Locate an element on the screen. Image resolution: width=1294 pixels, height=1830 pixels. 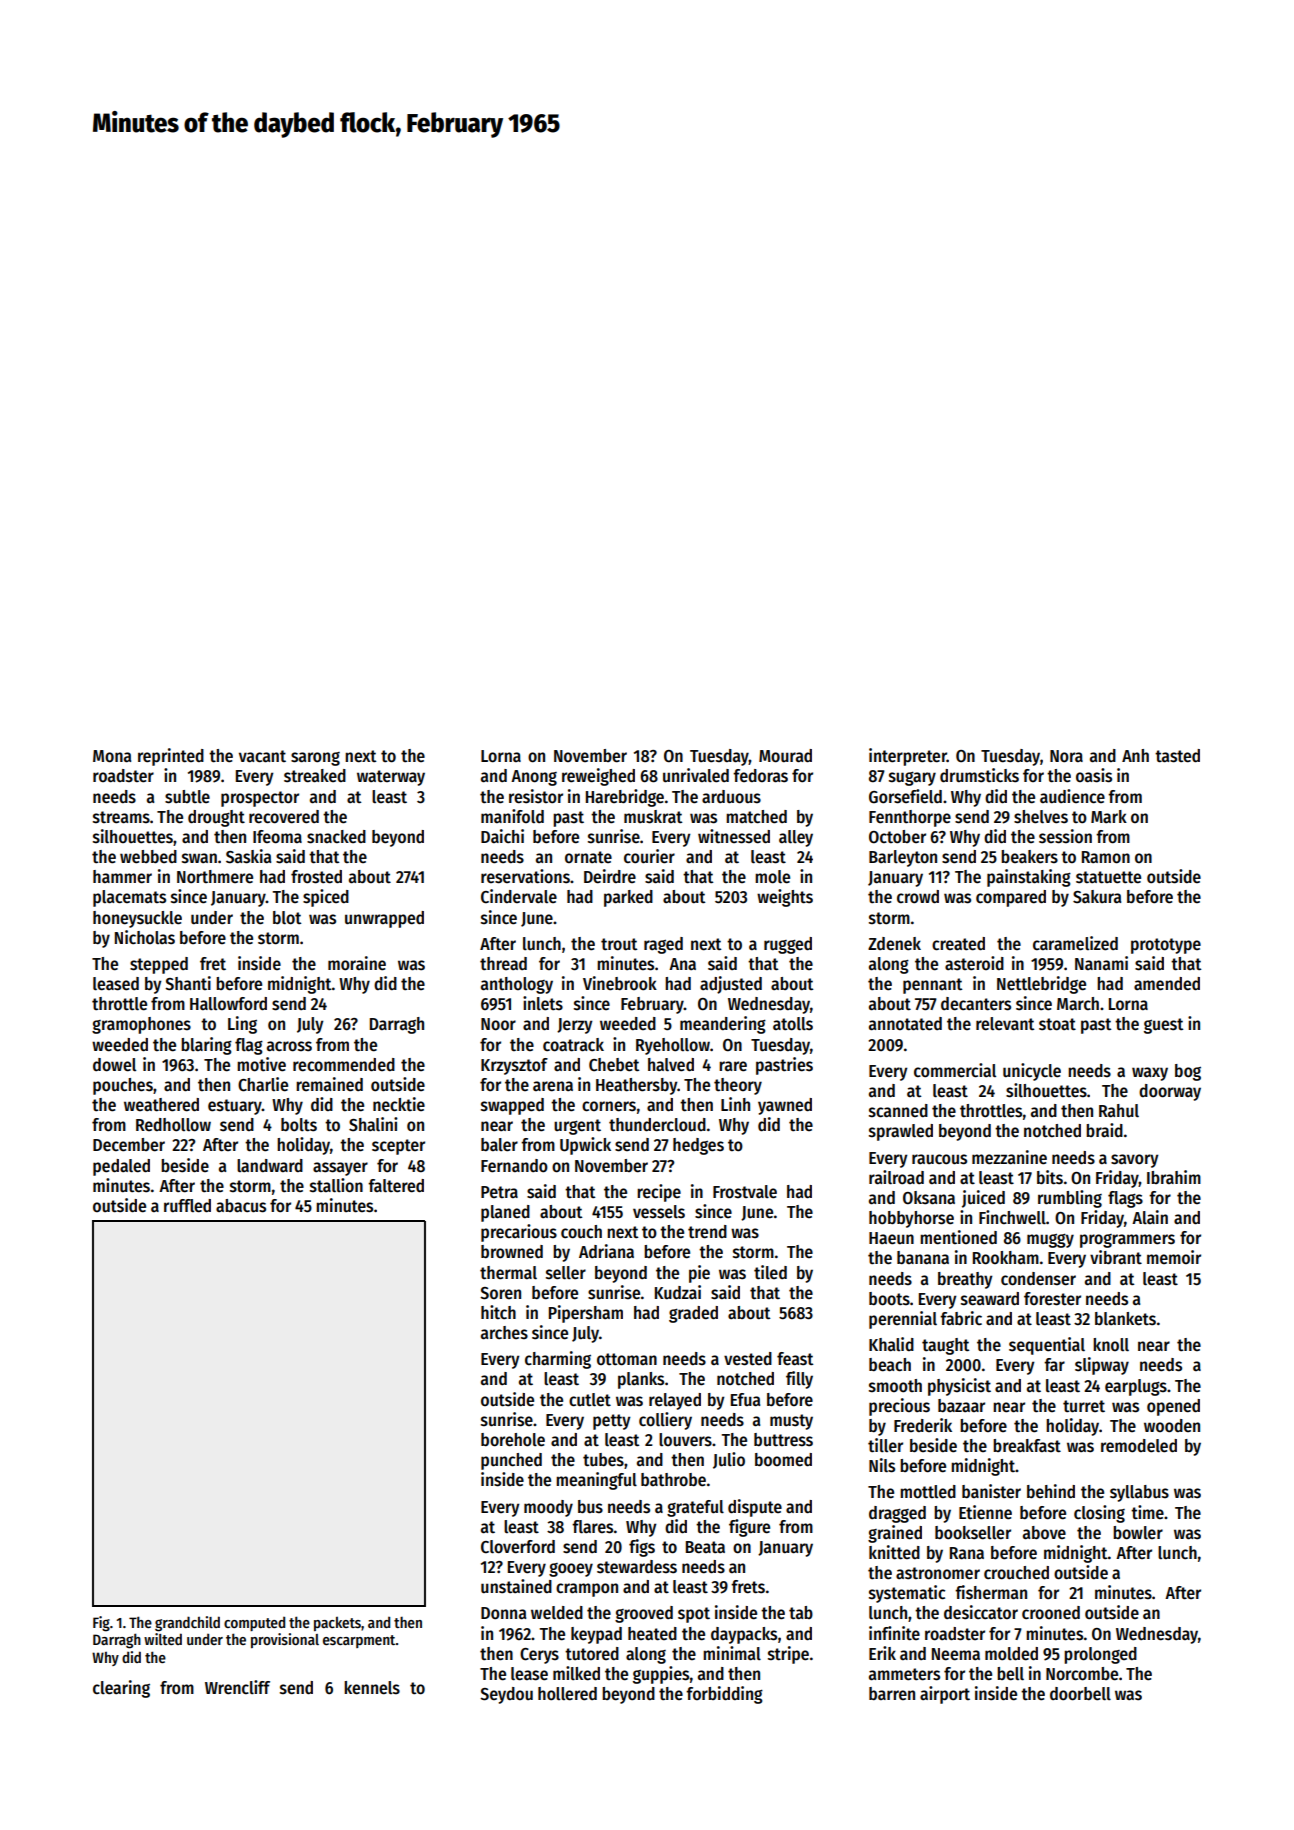
kennels is located at coordinates (372, 1688).
